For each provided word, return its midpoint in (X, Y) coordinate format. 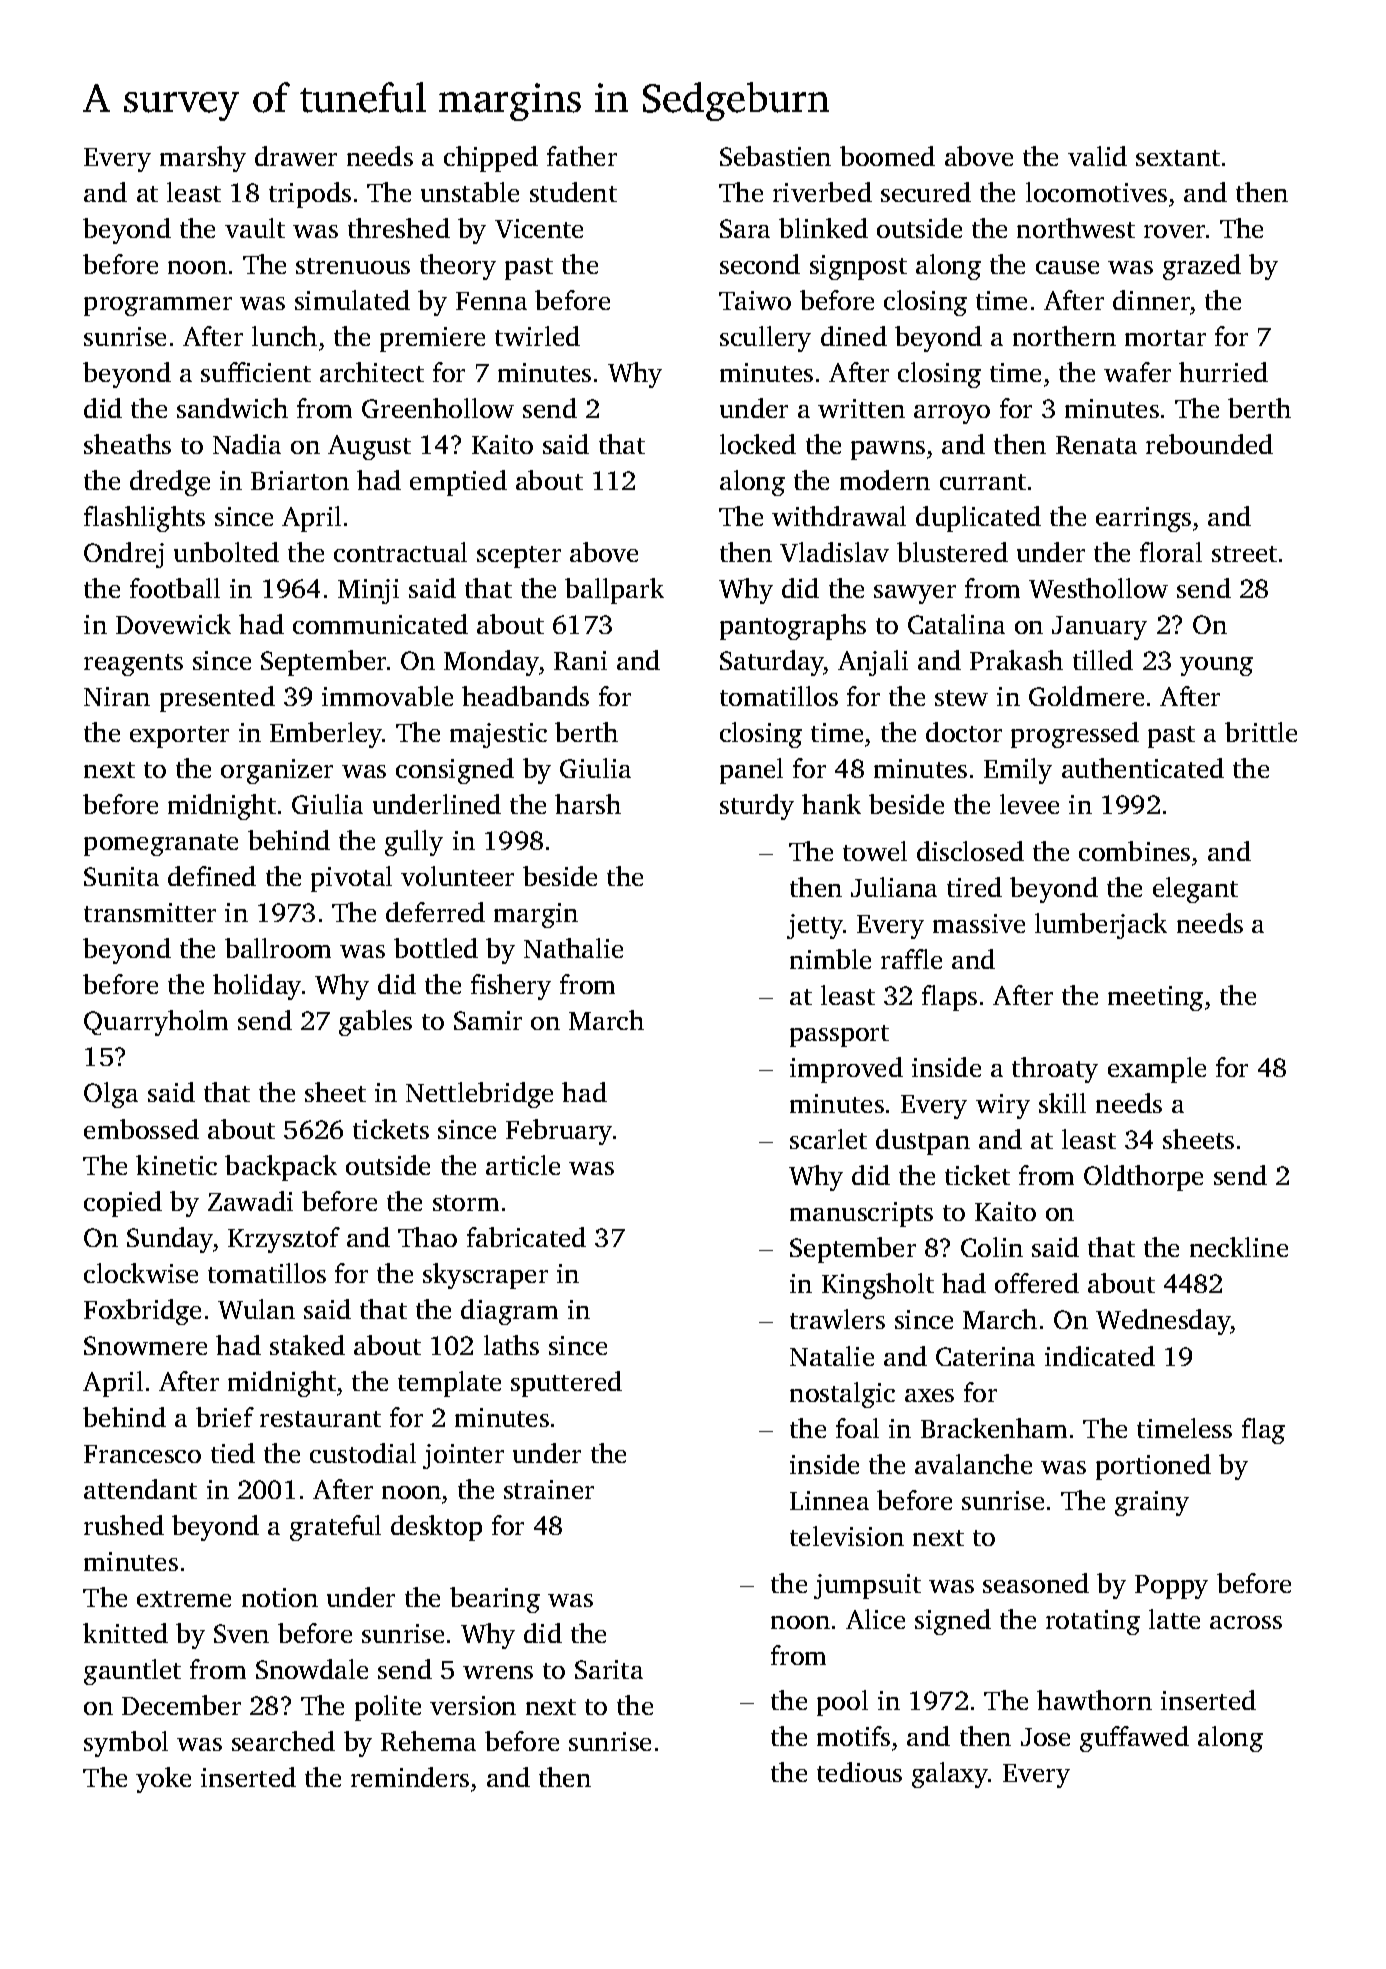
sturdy (757, 807)
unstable (470, 192)
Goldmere (1086, 696)
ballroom (278, 948)
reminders (410, 1777)
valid (1097, 156)
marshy (203, 159)
